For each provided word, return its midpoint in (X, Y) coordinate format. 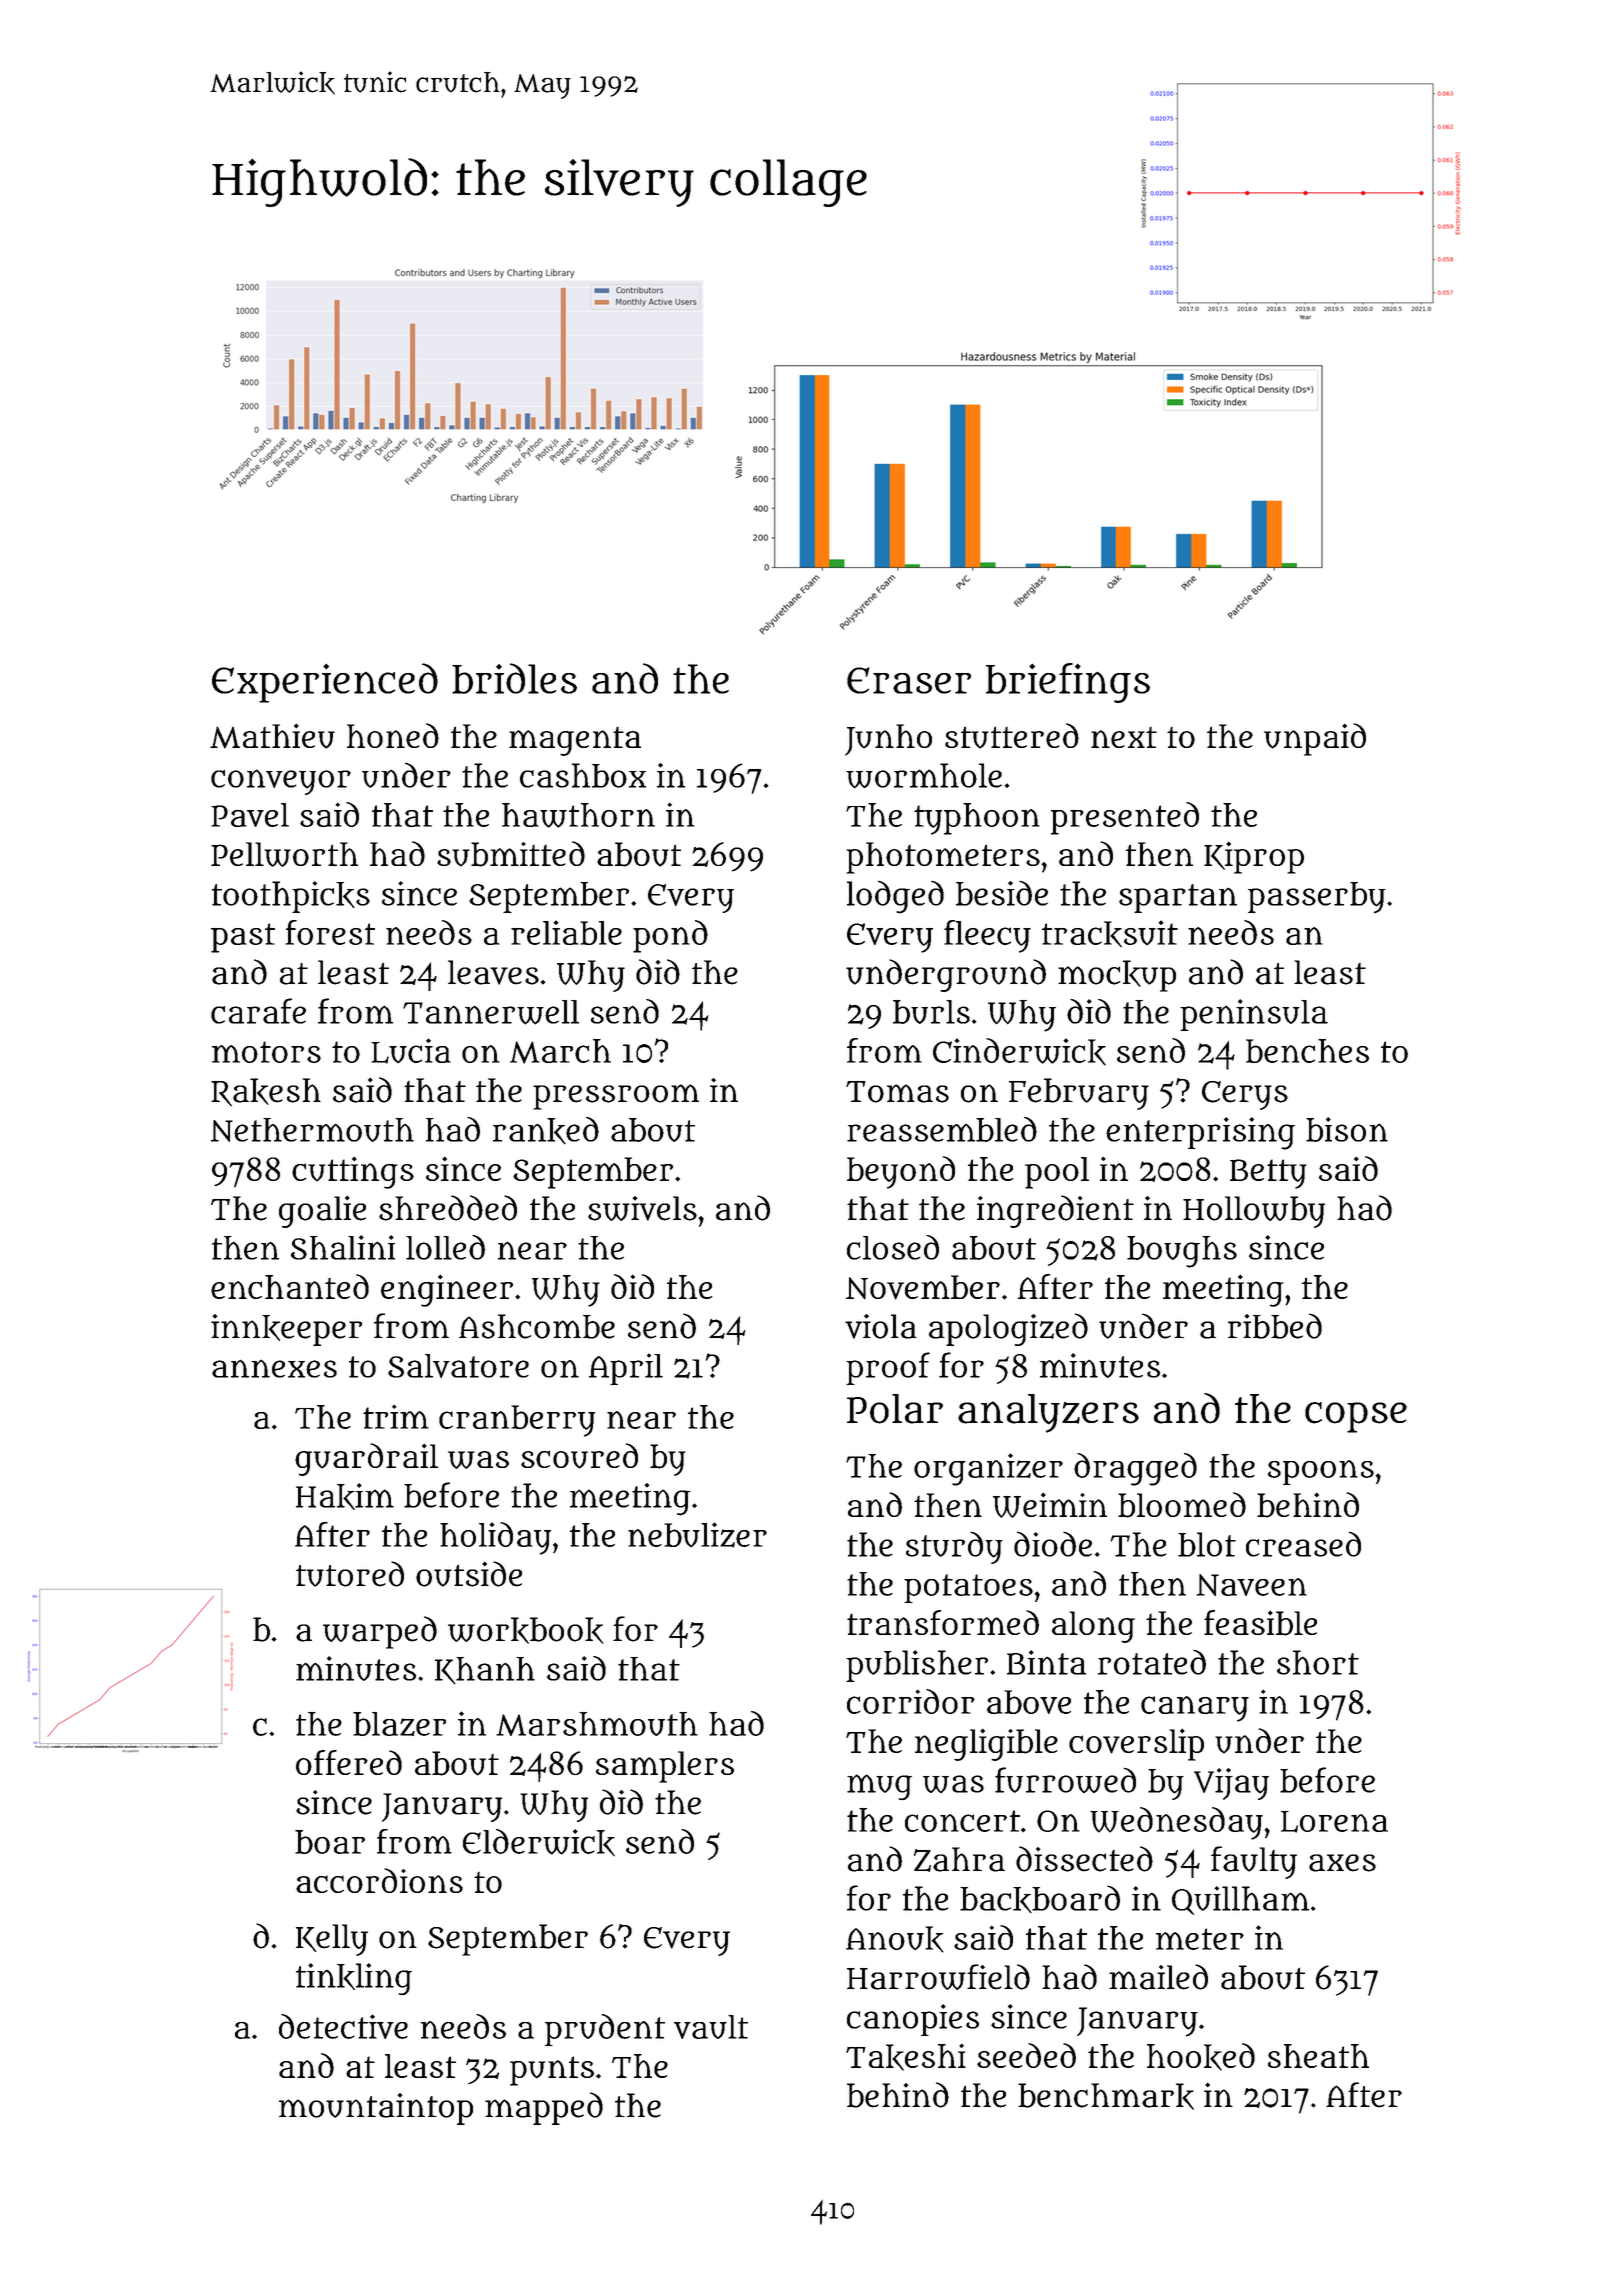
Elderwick (539, 1843)
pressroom (616, 1097)
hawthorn (578, 815)
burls (931, 1012)
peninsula (1254, 1015)
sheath (1318, 2056)
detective (343, 2026)
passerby (1317, 897)
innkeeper (286, 1330)
